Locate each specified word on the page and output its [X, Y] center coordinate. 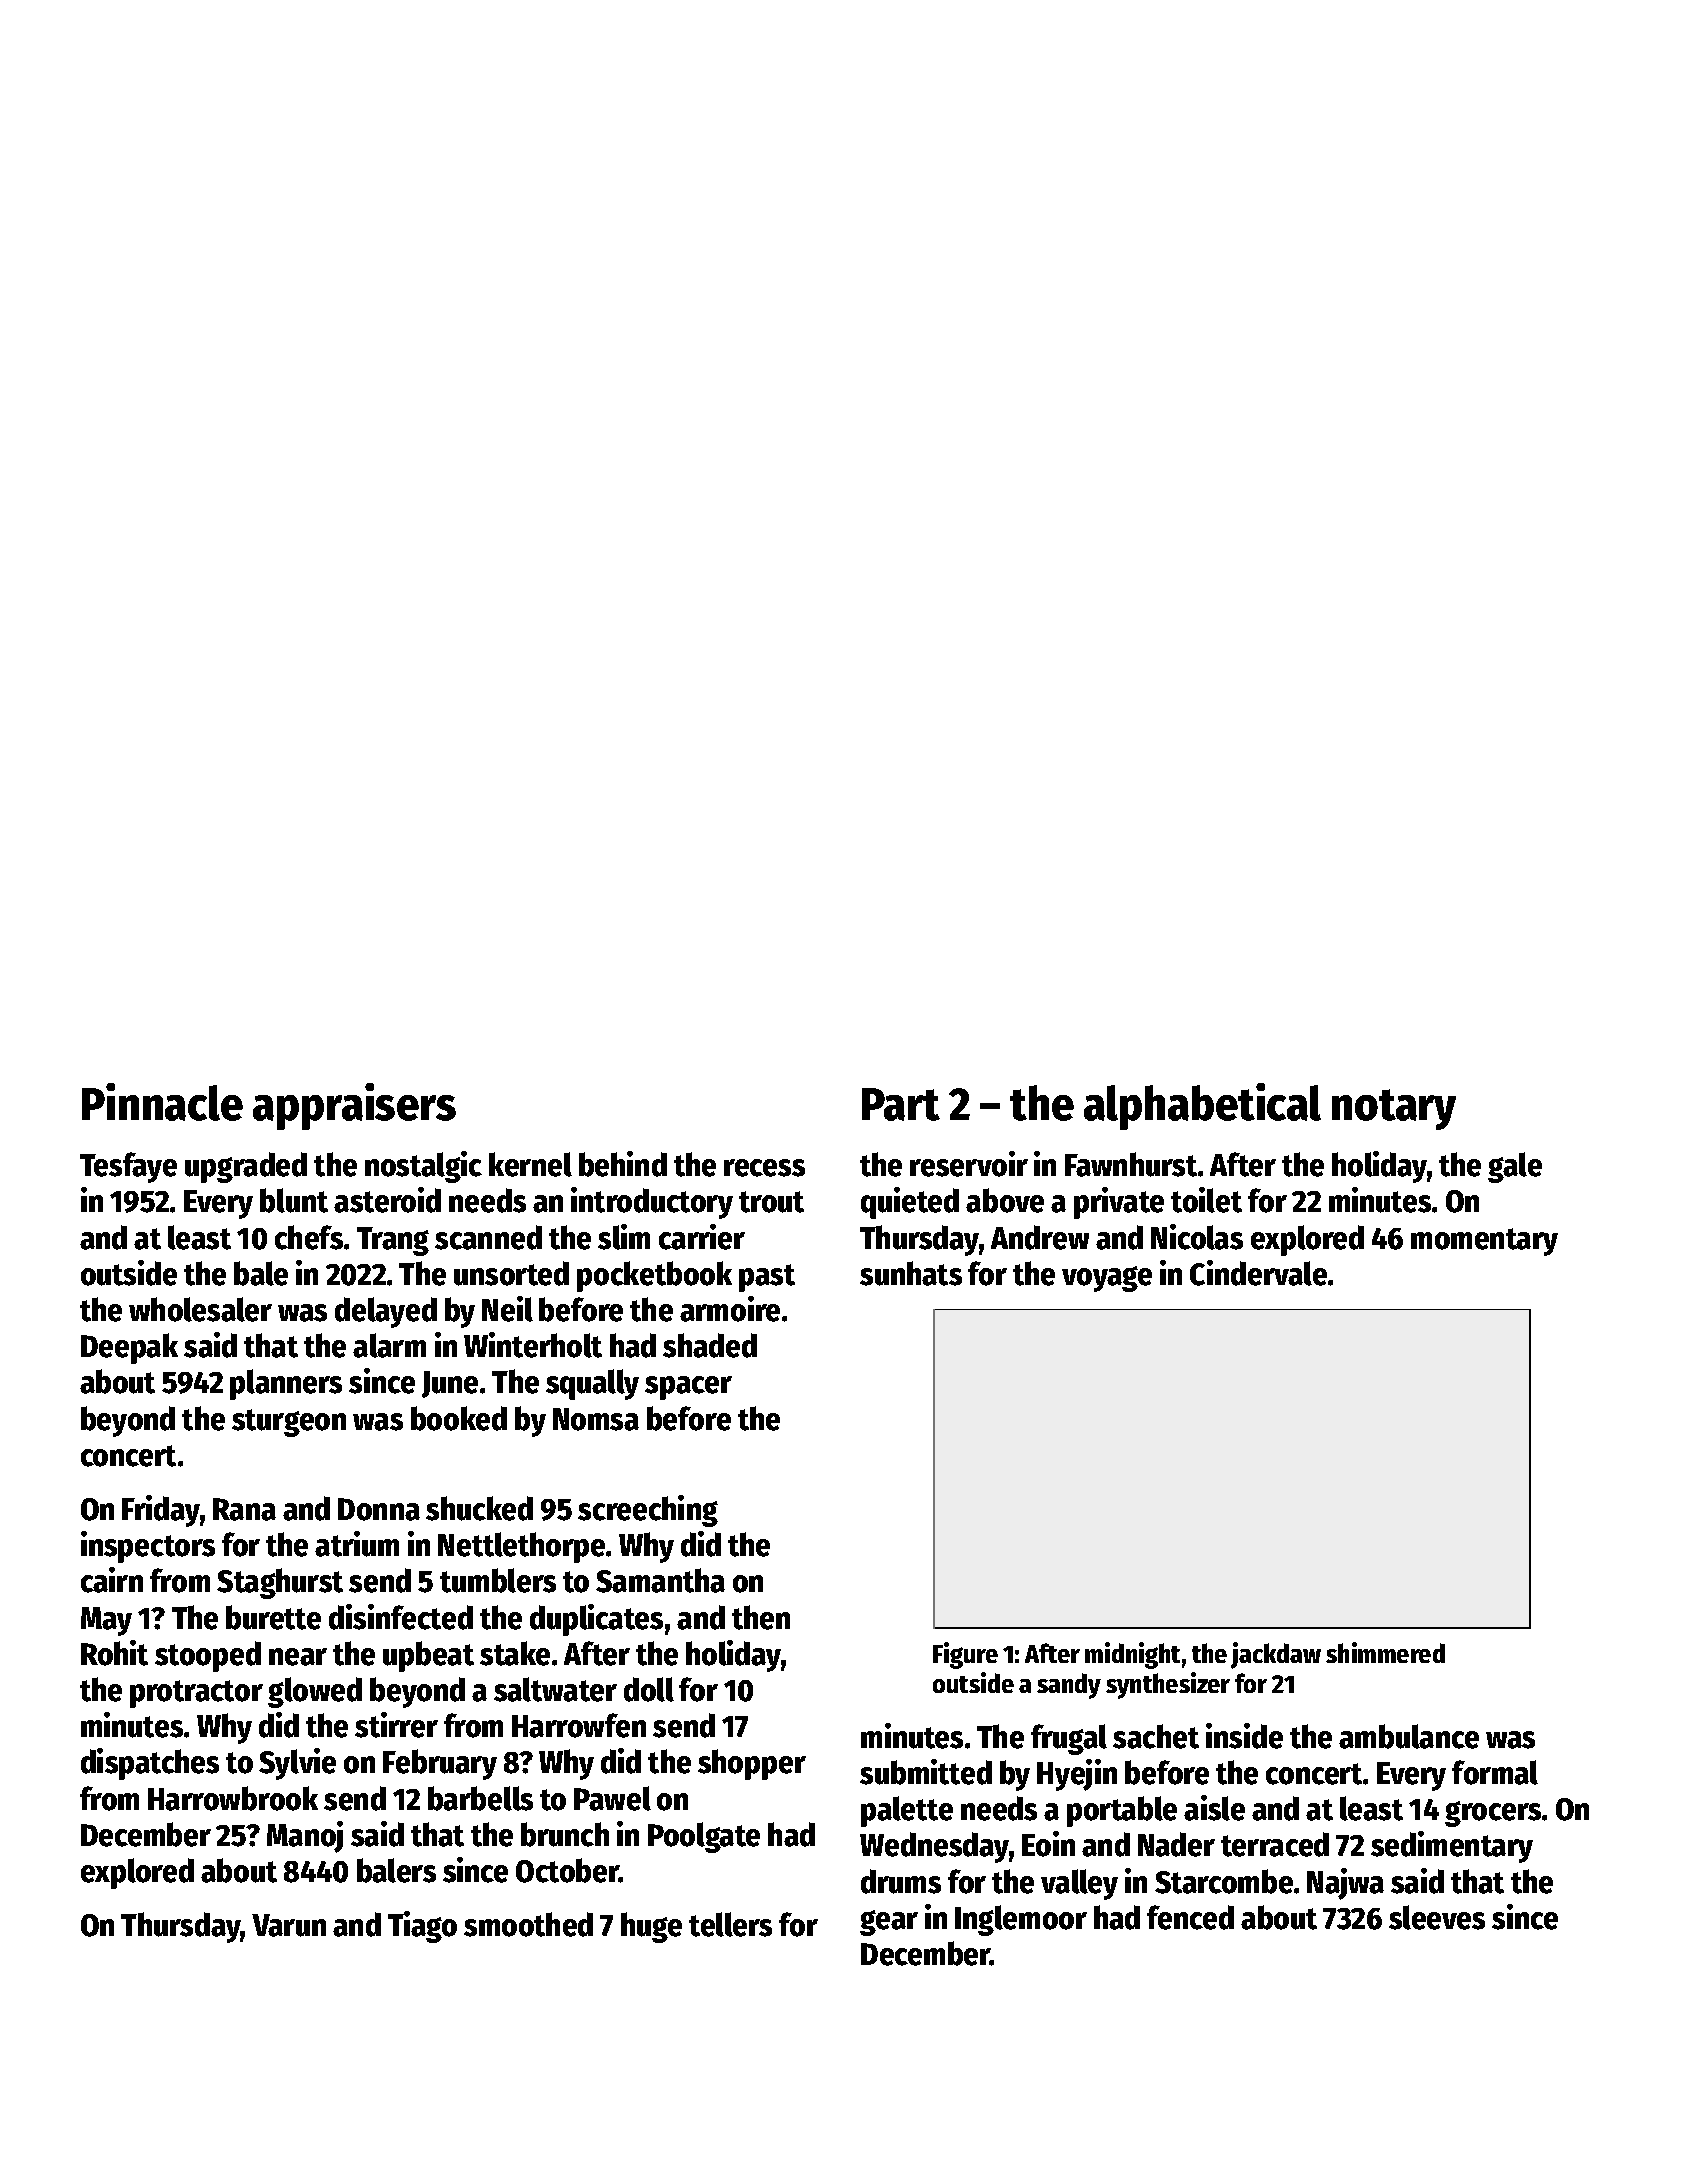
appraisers [354, 1106]
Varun [289, 1925]
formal [1495, 1772]
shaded [710, 1345]
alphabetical [1202, 1106]
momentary [1484, 1242]
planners [286, 1384]
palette [907, 1811]
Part [901, 1104]
